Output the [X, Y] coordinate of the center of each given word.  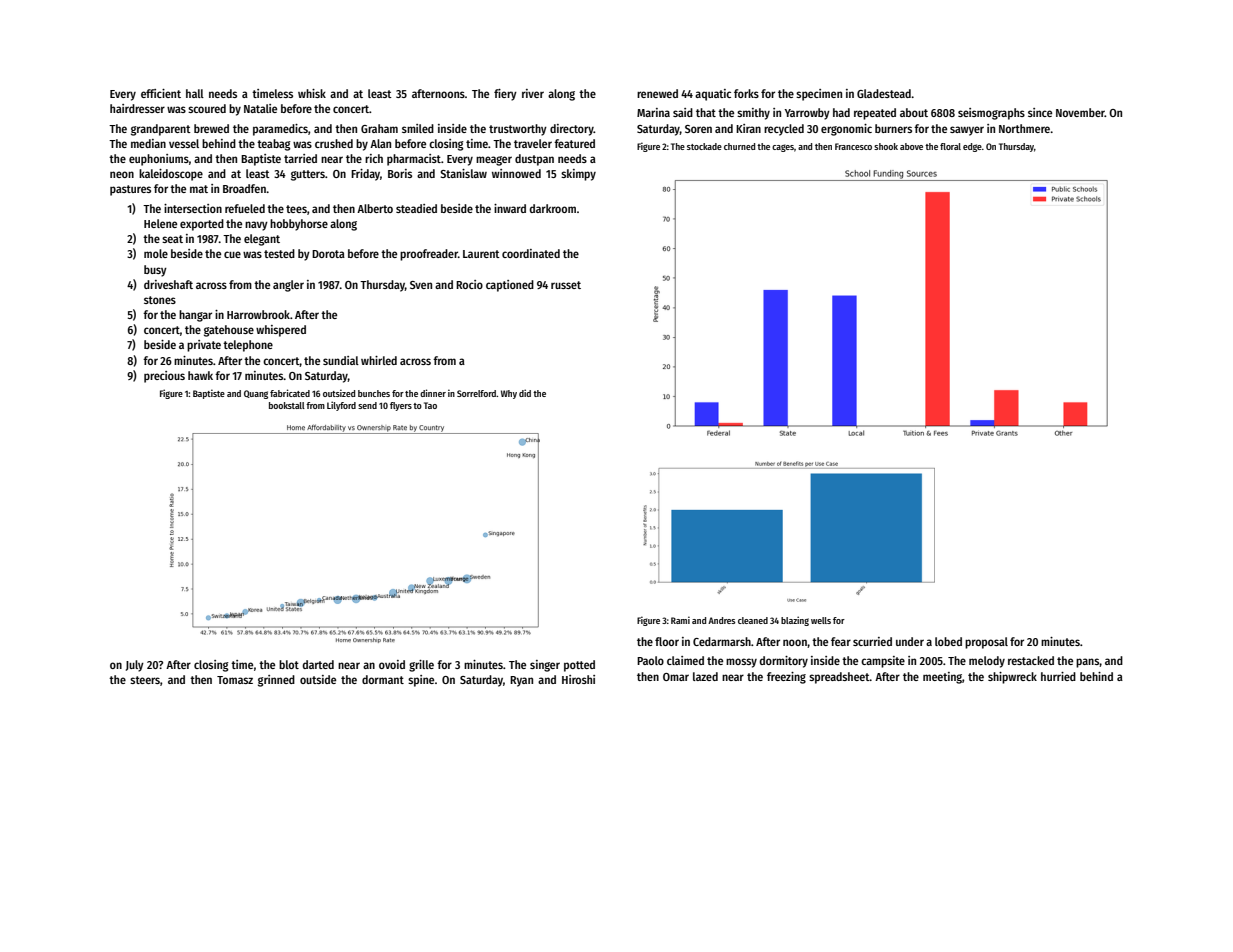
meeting [942, 678]
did [525, 393]
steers [145, 680]
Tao [430, 405]
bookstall [287, 405]
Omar [676, 677]
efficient [161, 93]
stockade [704, 146]
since [1040, 112]
